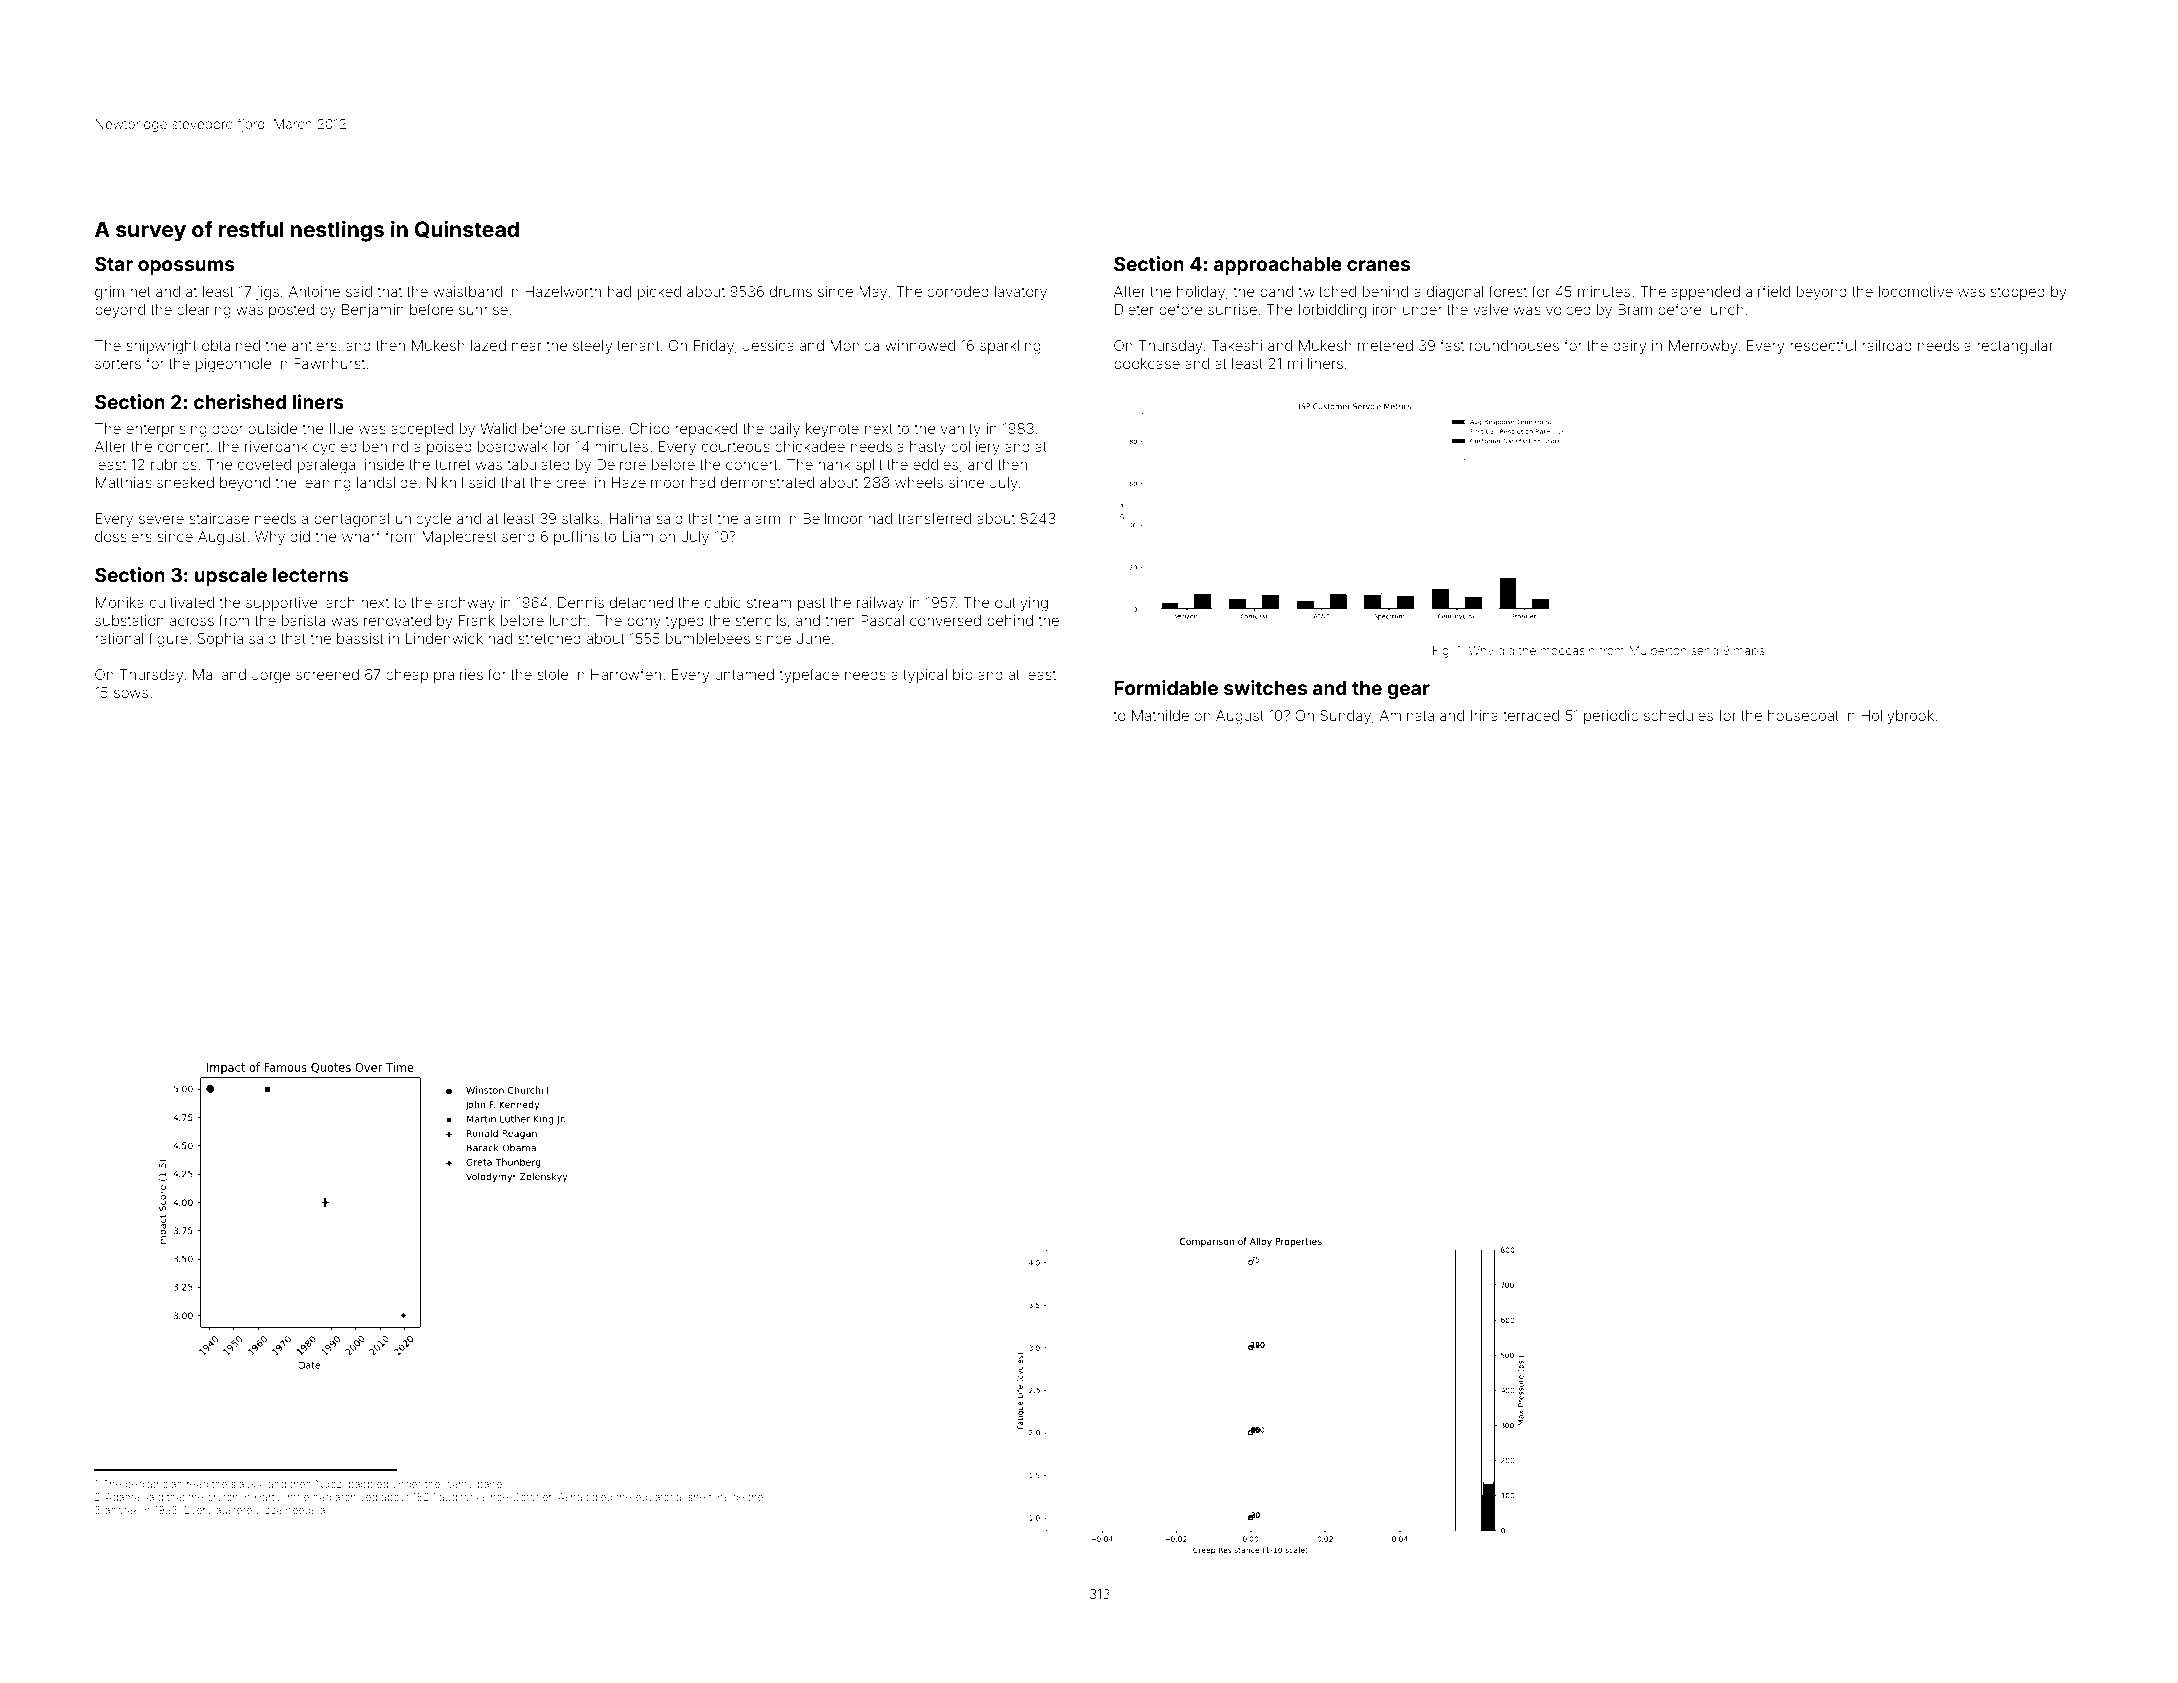 The image size is (2178, 1683). I want to click on substation, so click(129, 620).
